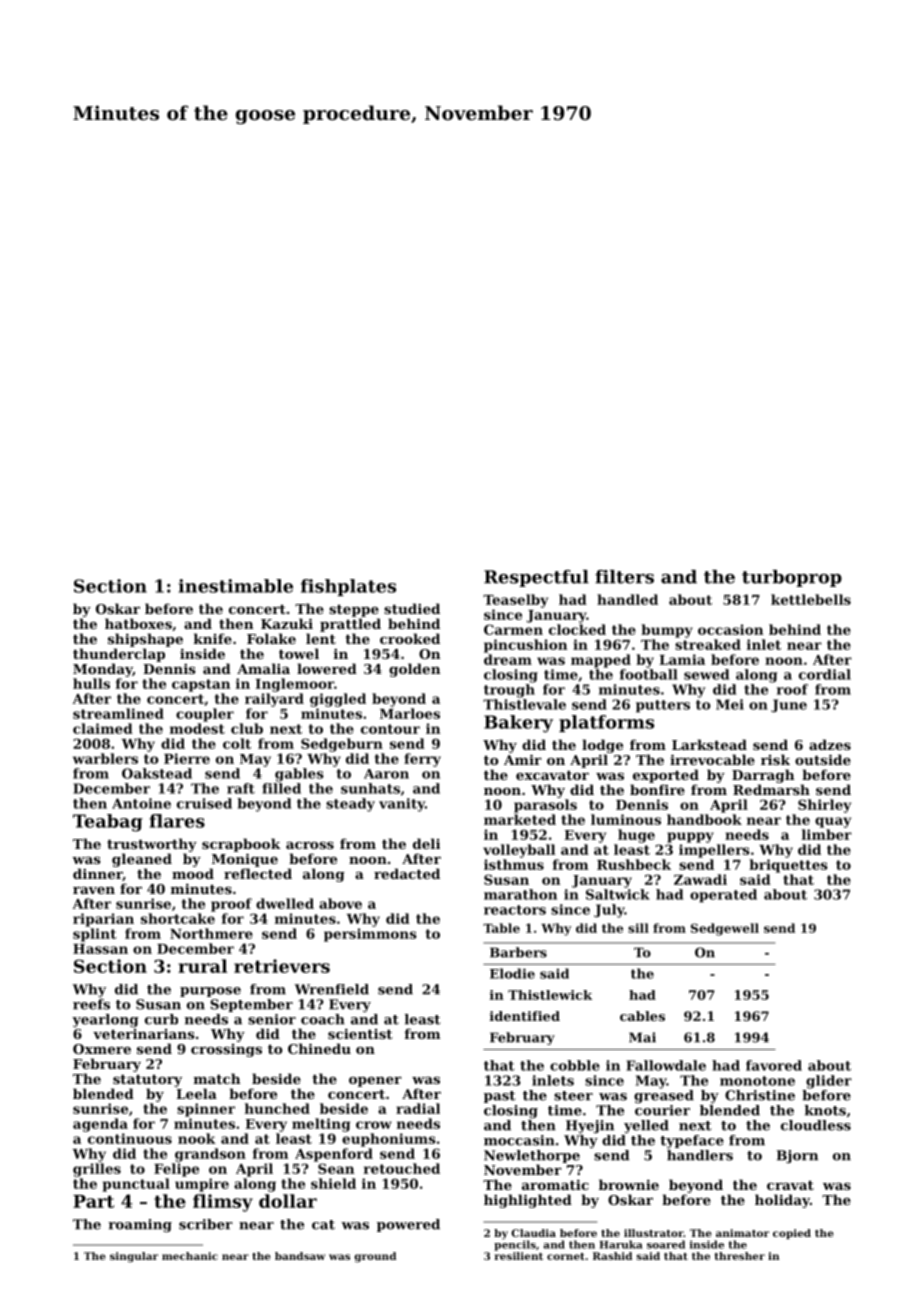 The width and height of the screenshot is (924, 1308). What do you see at coordinates (134, 1257) in the screenshot?
I see `singular` at bounding box center [134, 1257].
